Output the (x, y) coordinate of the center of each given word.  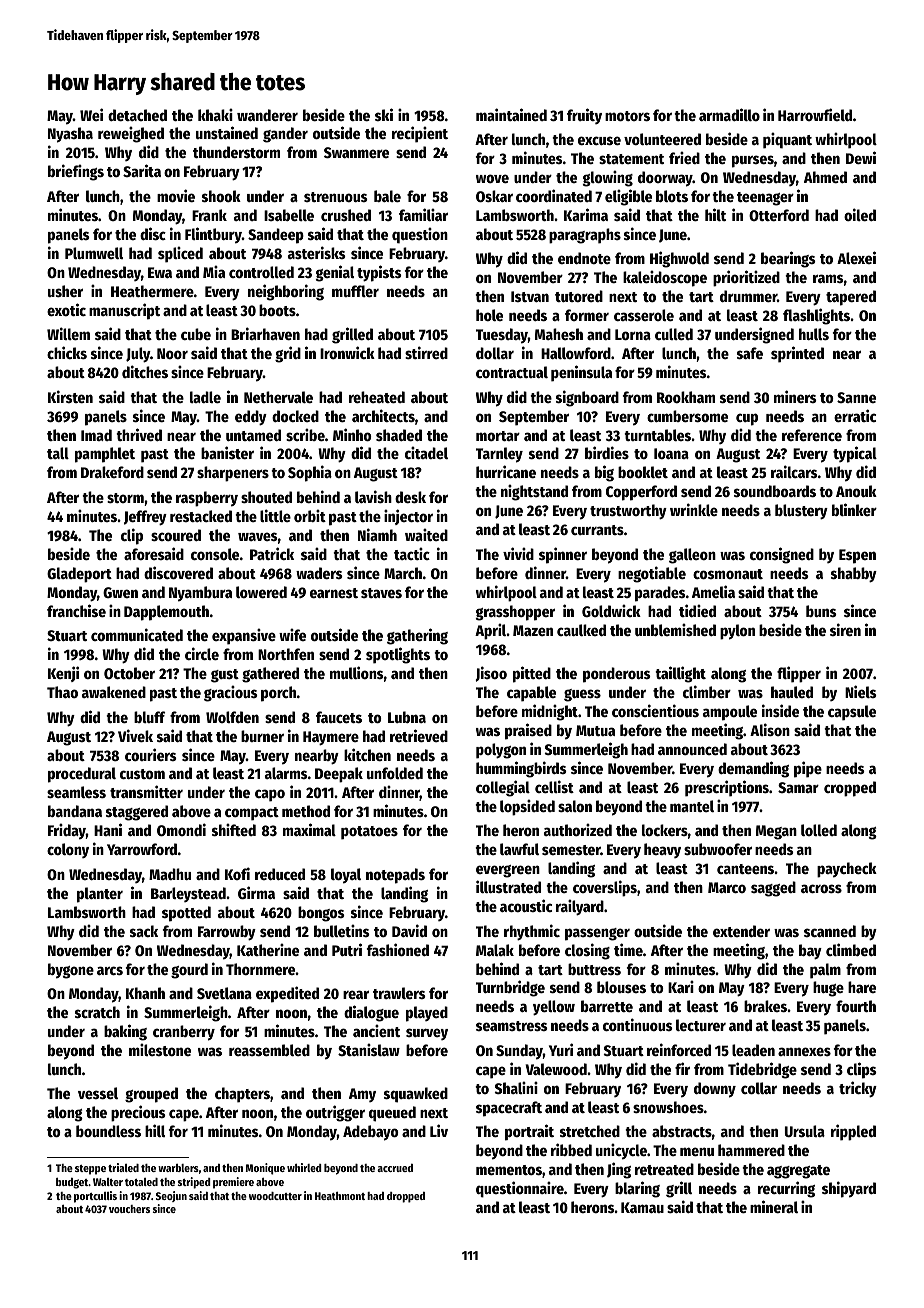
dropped (406, 1197)
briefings (76, 172)
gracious (230, 693)
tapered (851, 298)
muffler (355, 291)
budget (72, 1183)
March (403, 573)
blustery (801, 512)
